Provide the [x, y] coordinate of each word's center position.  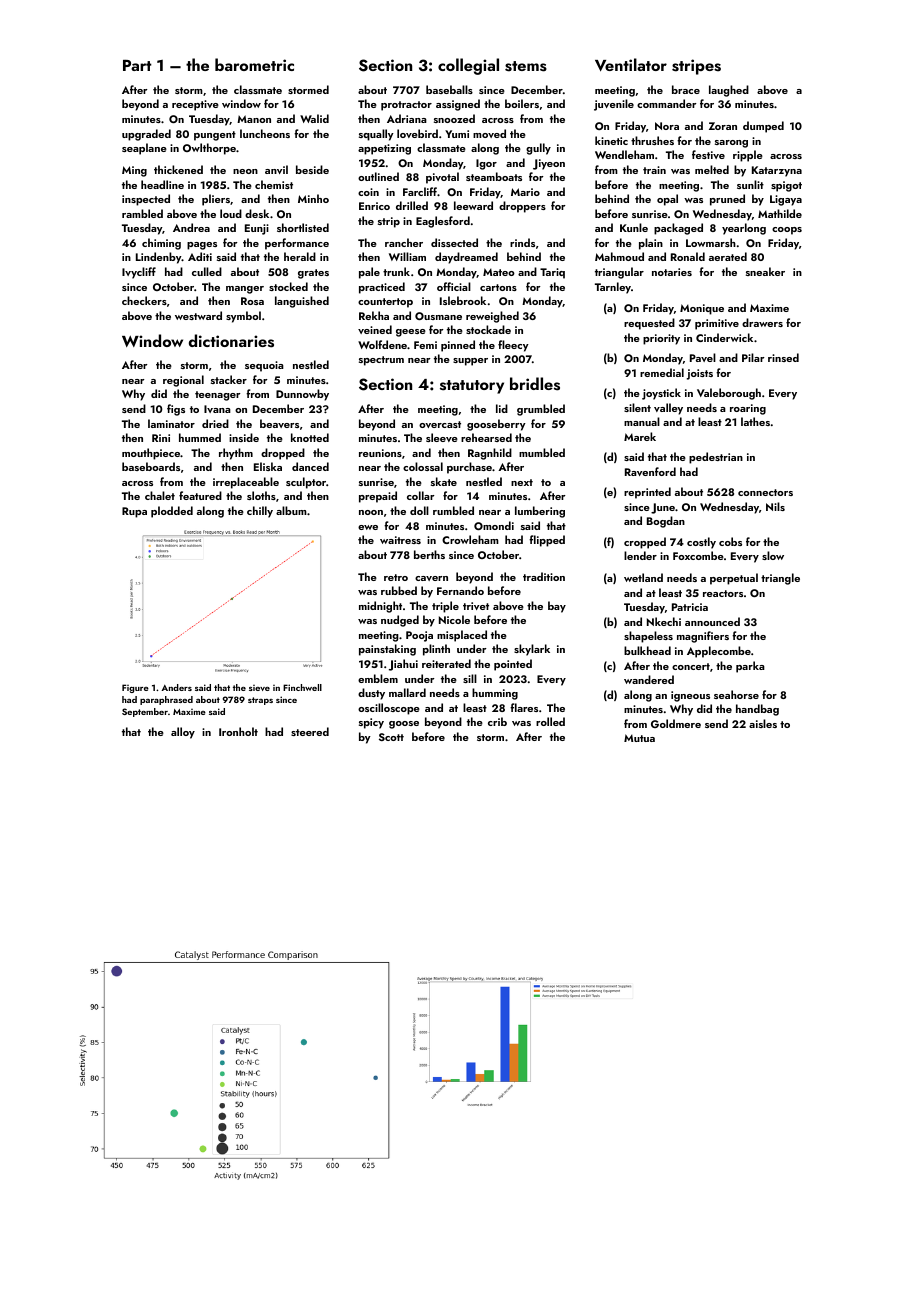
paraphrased [166, 700]
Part [137, 65]
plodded [172, 512]
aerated [728, 256]
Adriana [407, 118]
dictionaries [231, 341]
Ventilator [631, 64]
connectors [765, 492]
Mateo [499, 272]
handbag [757, 710]
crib [497, 721]
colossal [423, 466]
